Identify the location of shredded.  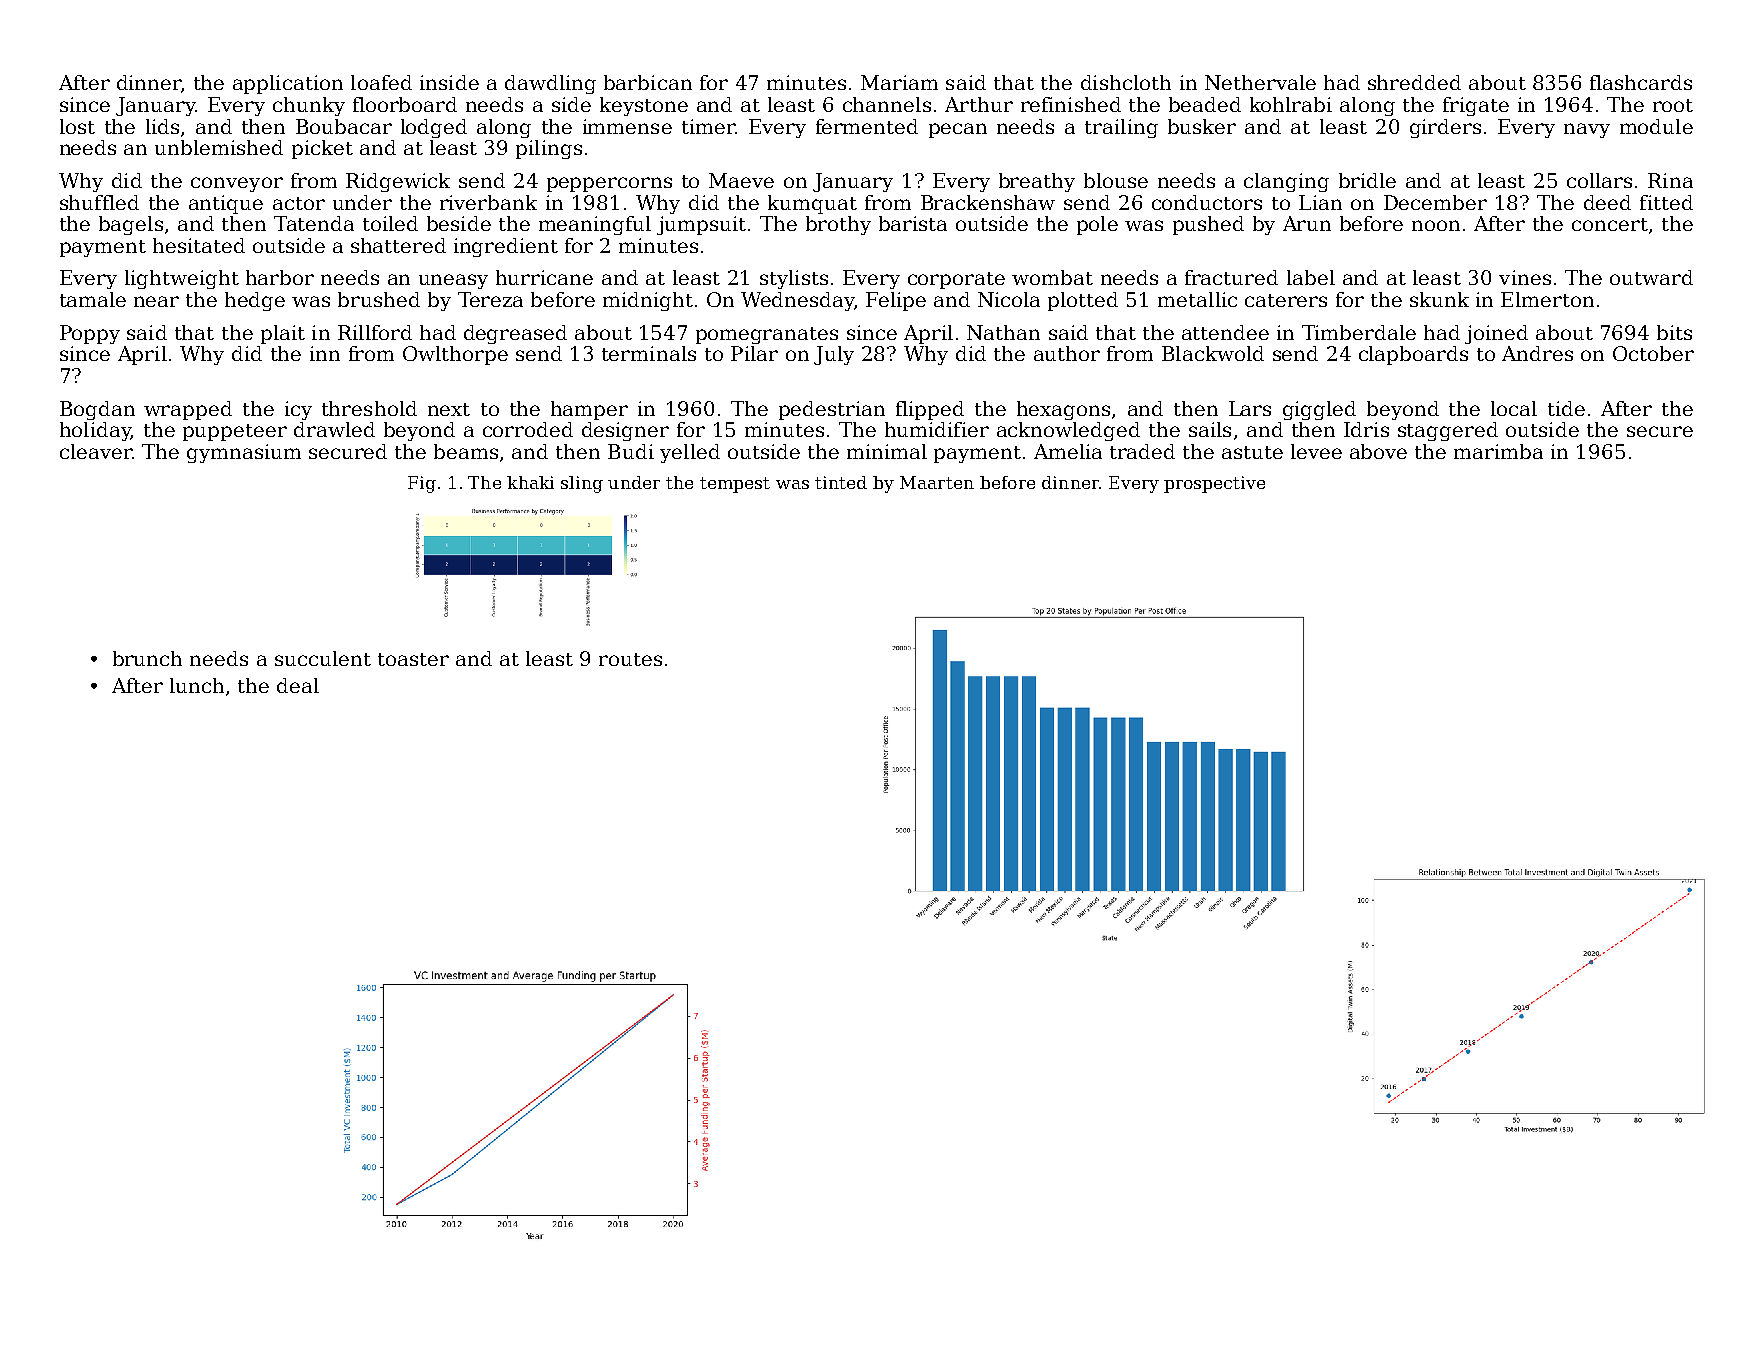
(1414, 82).
